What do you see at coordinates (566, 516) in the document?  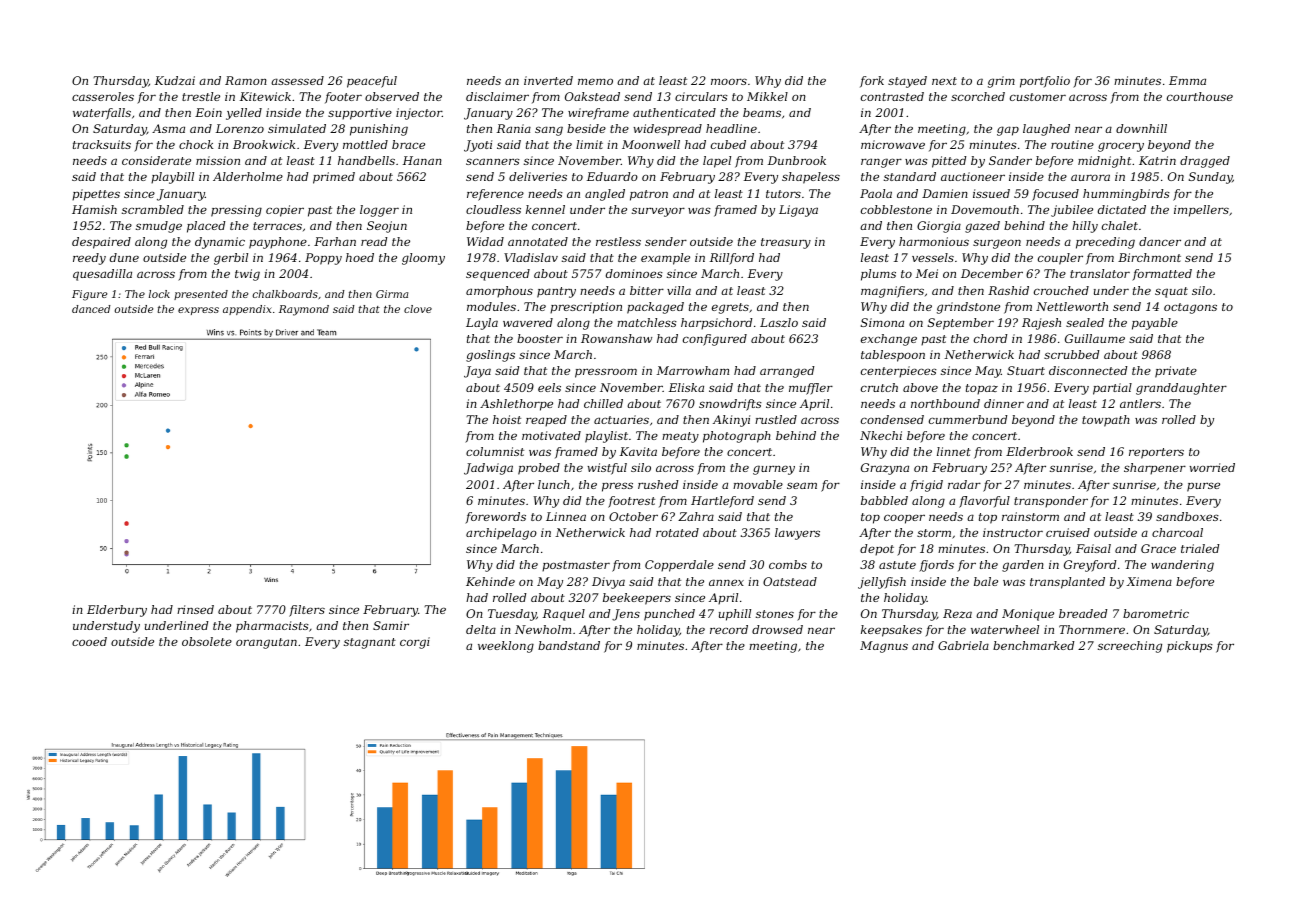 I see `Linnea` at bounding box center [566, 516].
